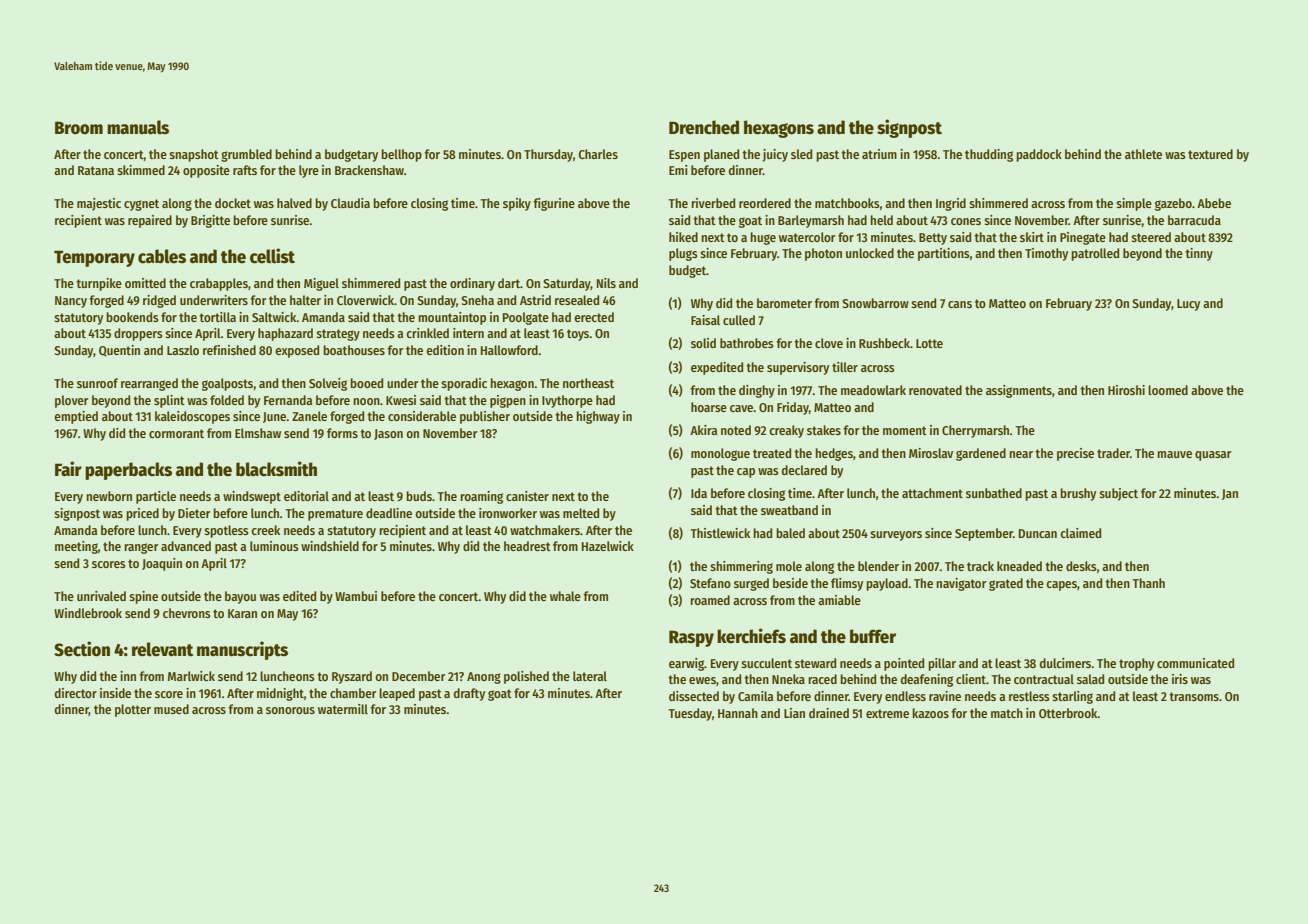 This page has height=924, width=1308. I want to click on Lucy, so click(1188, 305).
